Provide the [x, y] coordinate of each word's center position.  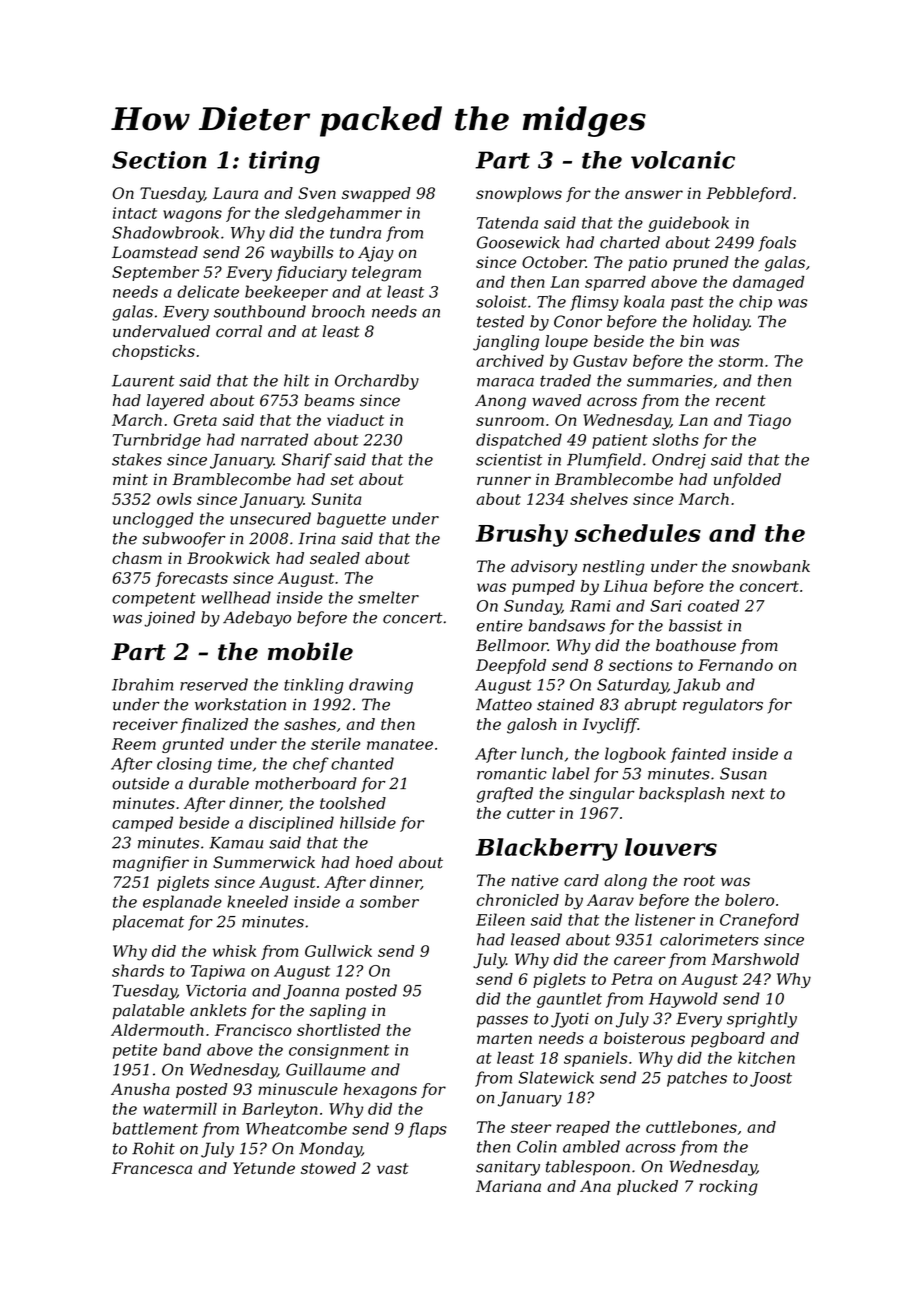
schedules [637, 533]
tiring [284, 162]
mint [130, 479]
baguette [351, 520]
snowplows [519, 194]
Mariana [508, 1186]
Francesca [152, 1168]
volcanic [683, 160]
